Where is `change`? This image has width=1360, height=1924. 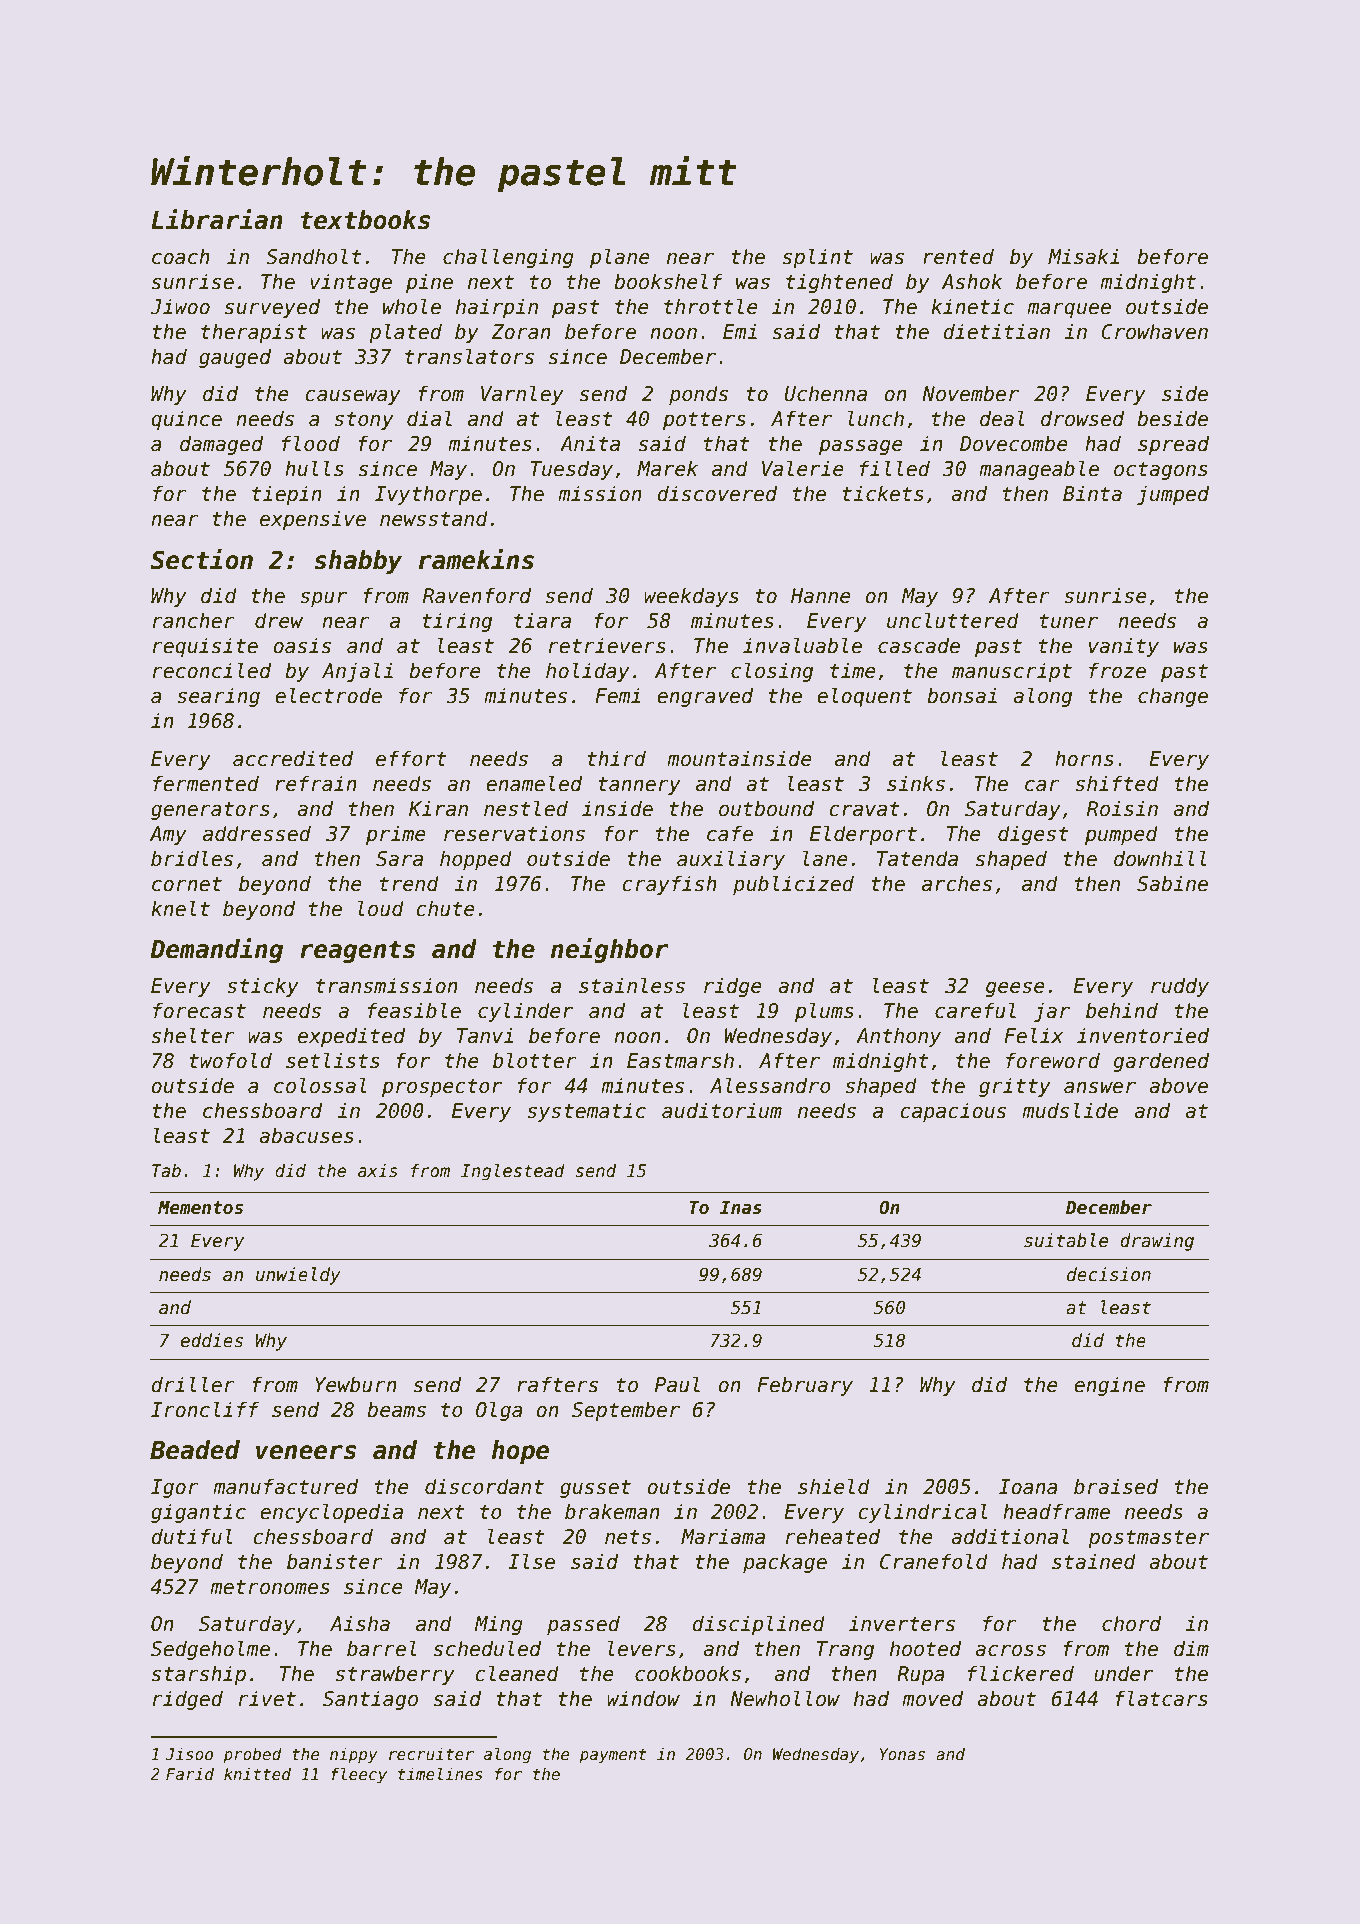
change is located at coordinates (1173, 697).
